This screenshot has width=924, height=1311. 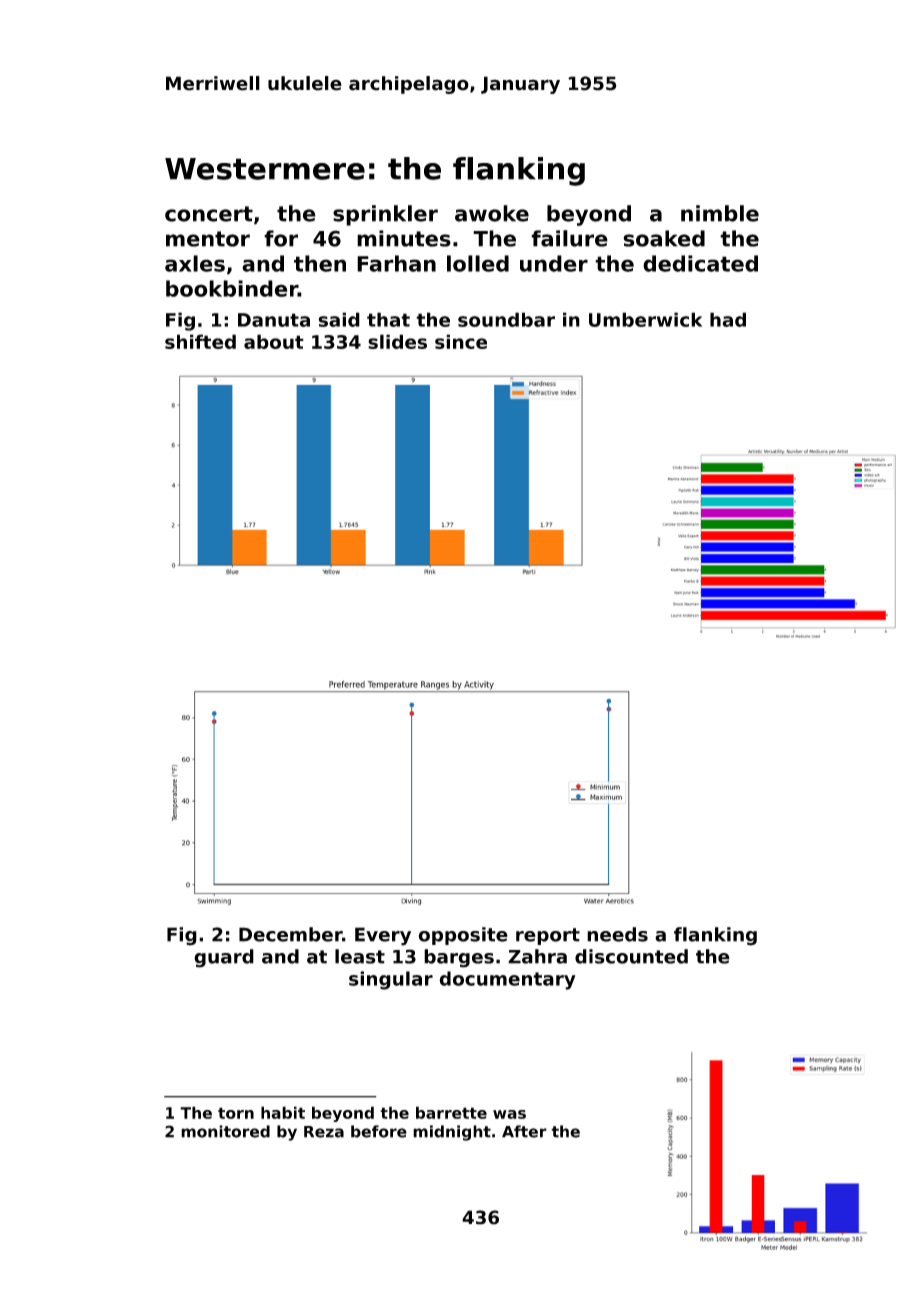 What do you see at coordinates (728, 319) in the screenshot?
I see `had` at bounding box center [728, 319].
